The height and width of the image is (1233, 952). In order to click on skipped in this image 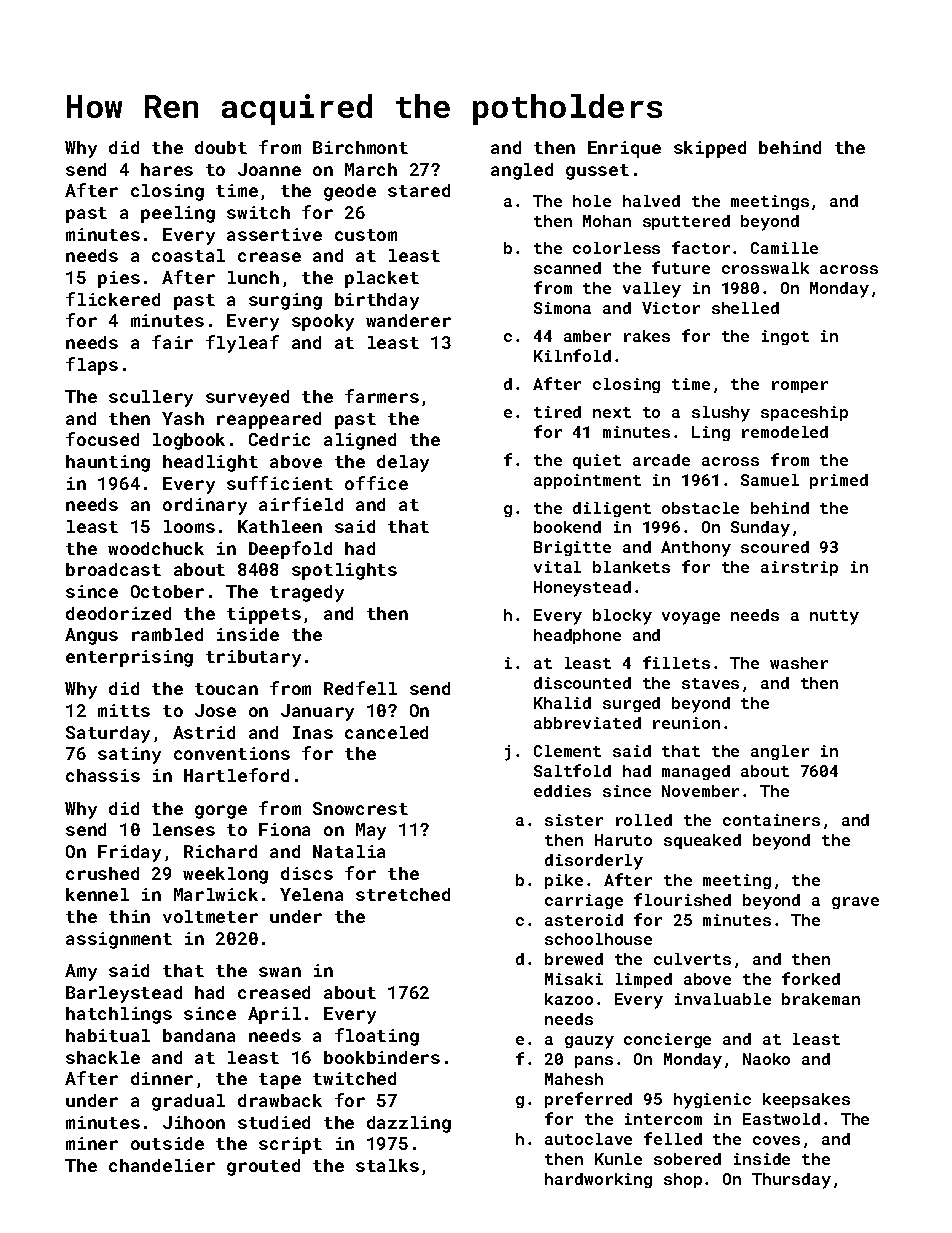, I will do `click(710, 149)`.
